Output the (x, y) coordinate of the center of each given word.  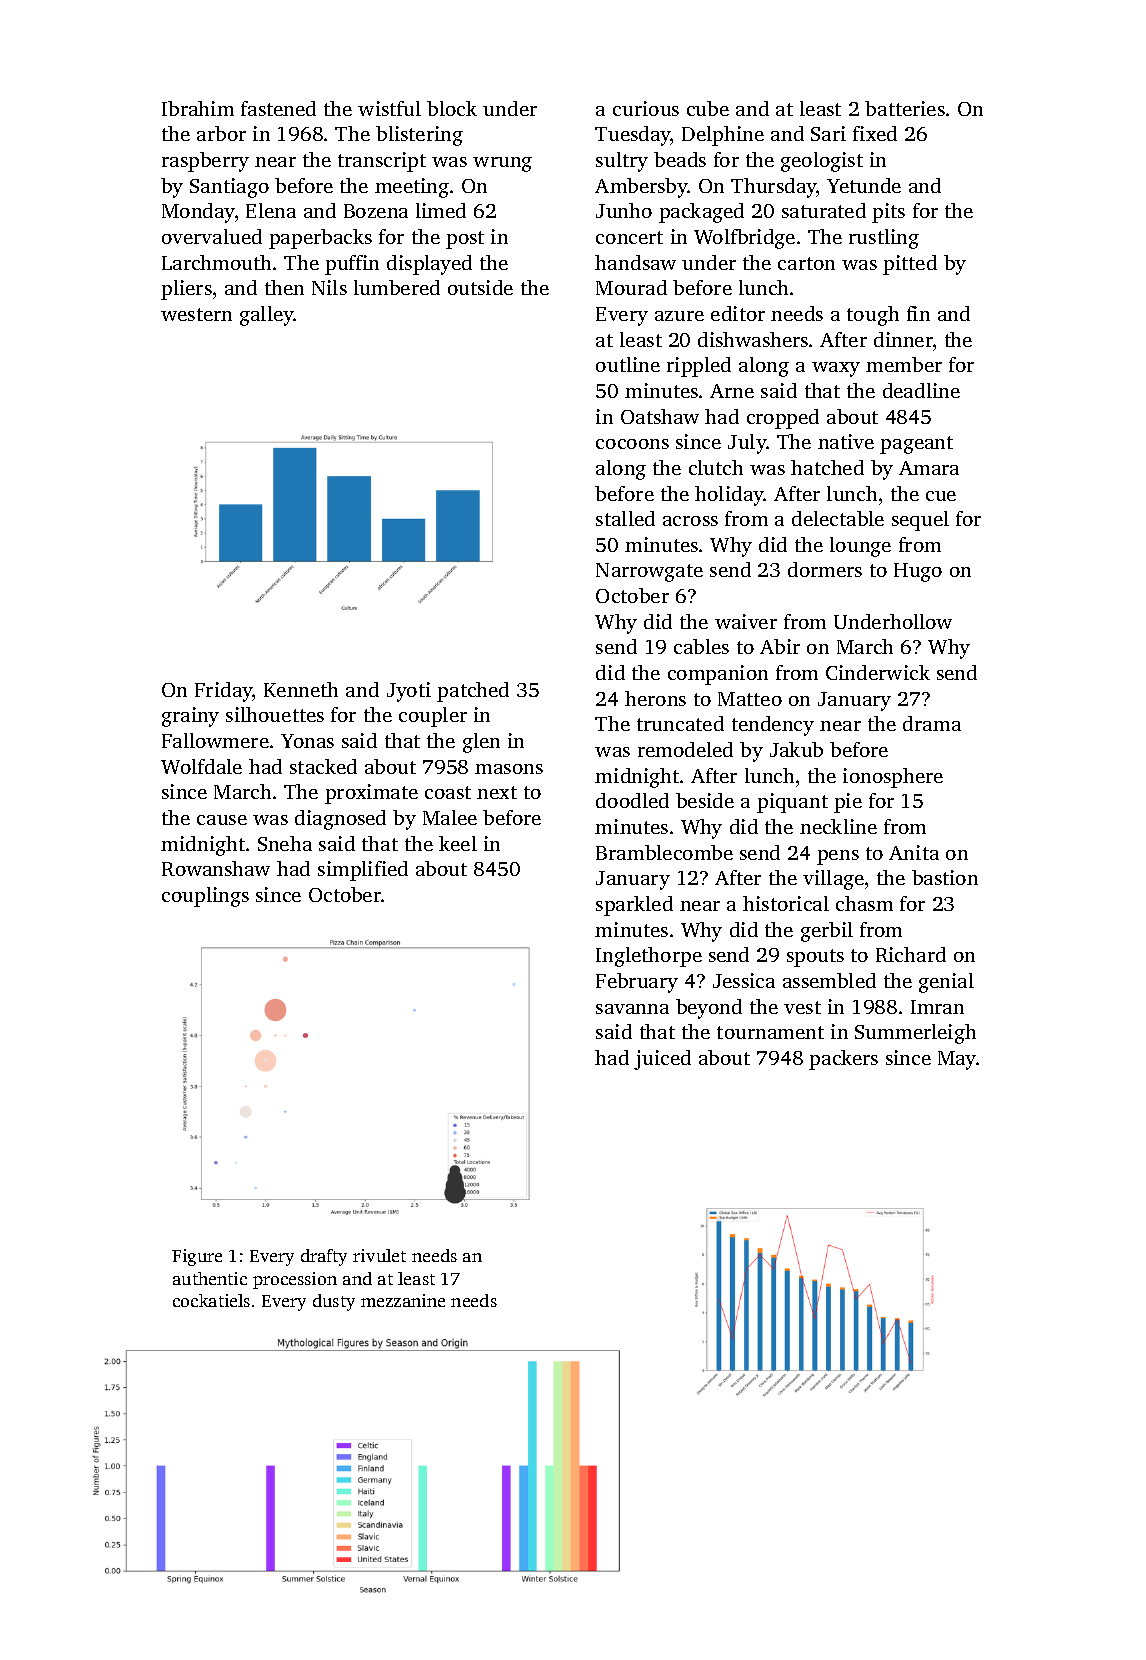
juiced (662, 1060)
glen (481, 743)
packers (843, 1060)
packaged (701, 213)
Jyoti (409, 692)
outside (480, 287)
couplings (205, 897)
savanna (632, 1009)
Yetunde (864, 185)
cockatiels (211, 1300)
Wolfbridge (744, 239)
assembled (829, 980)
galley (267, 316)
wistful (389, 108)
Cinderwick (878, 672)
